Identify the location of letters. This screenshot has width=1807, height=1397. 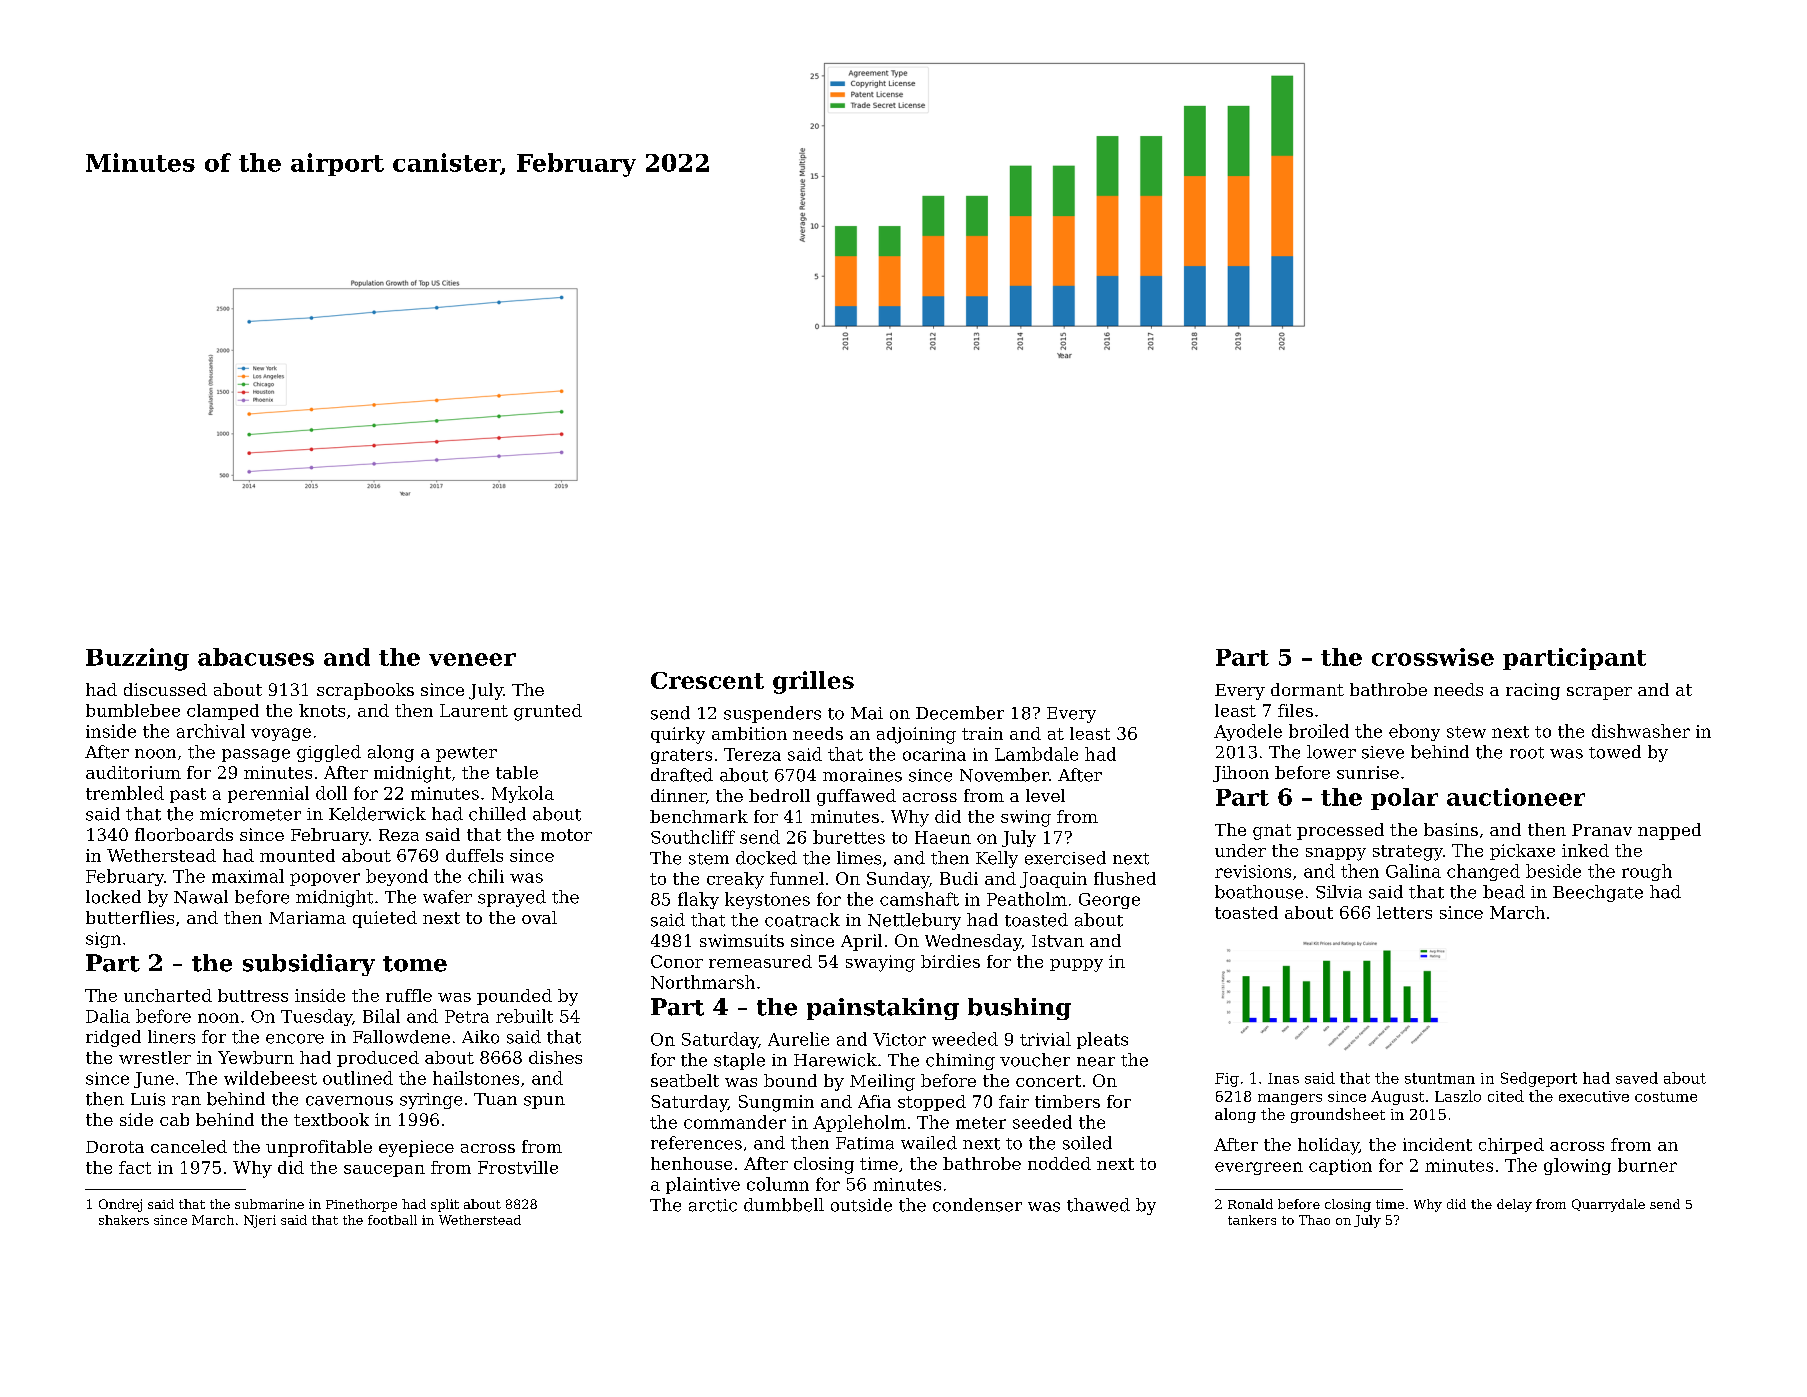
(1404, 912).
